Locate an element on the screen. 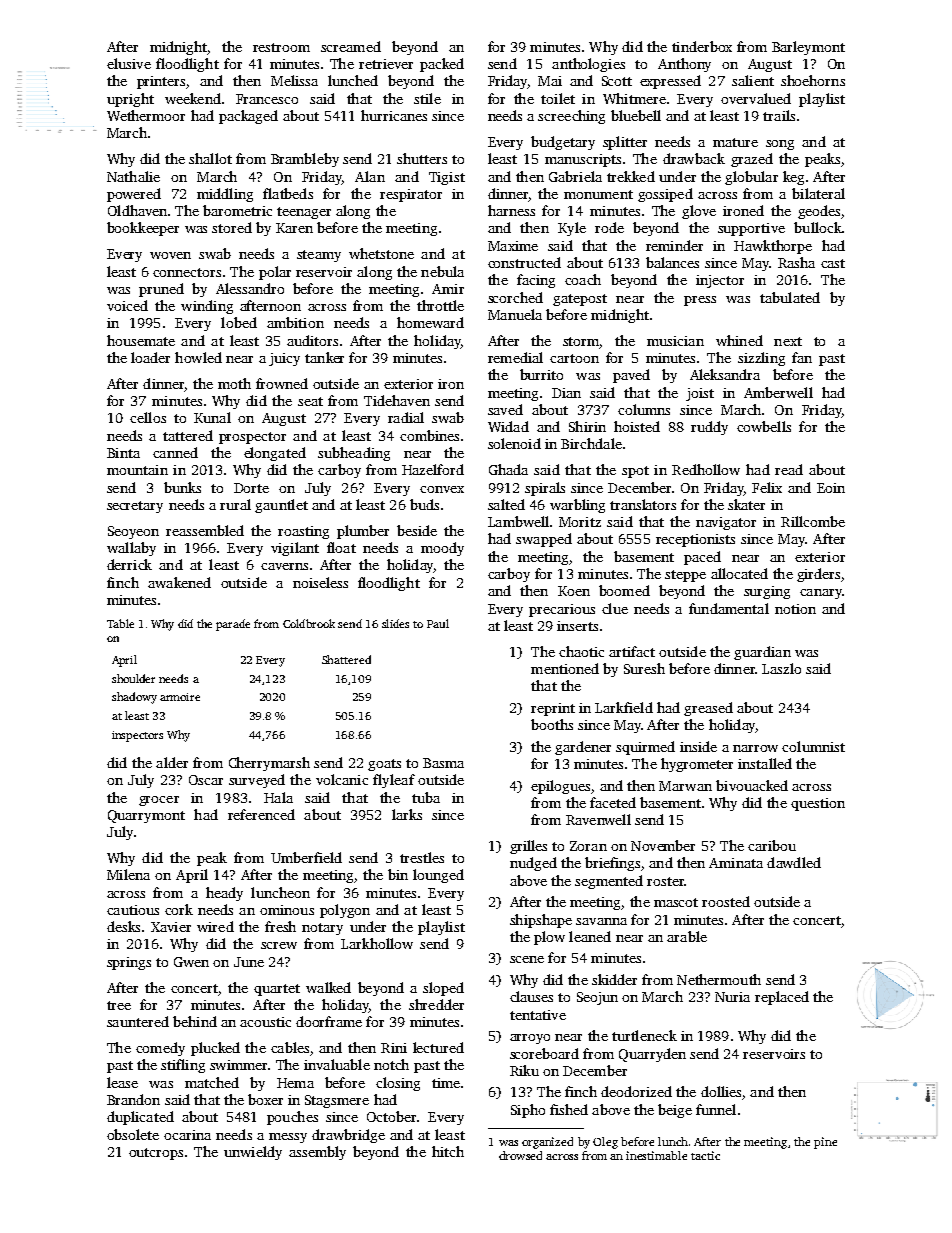 Image resolution: width=952 pixels, height=1233 pixels. anthologies is located at coordinates (588, 65).
